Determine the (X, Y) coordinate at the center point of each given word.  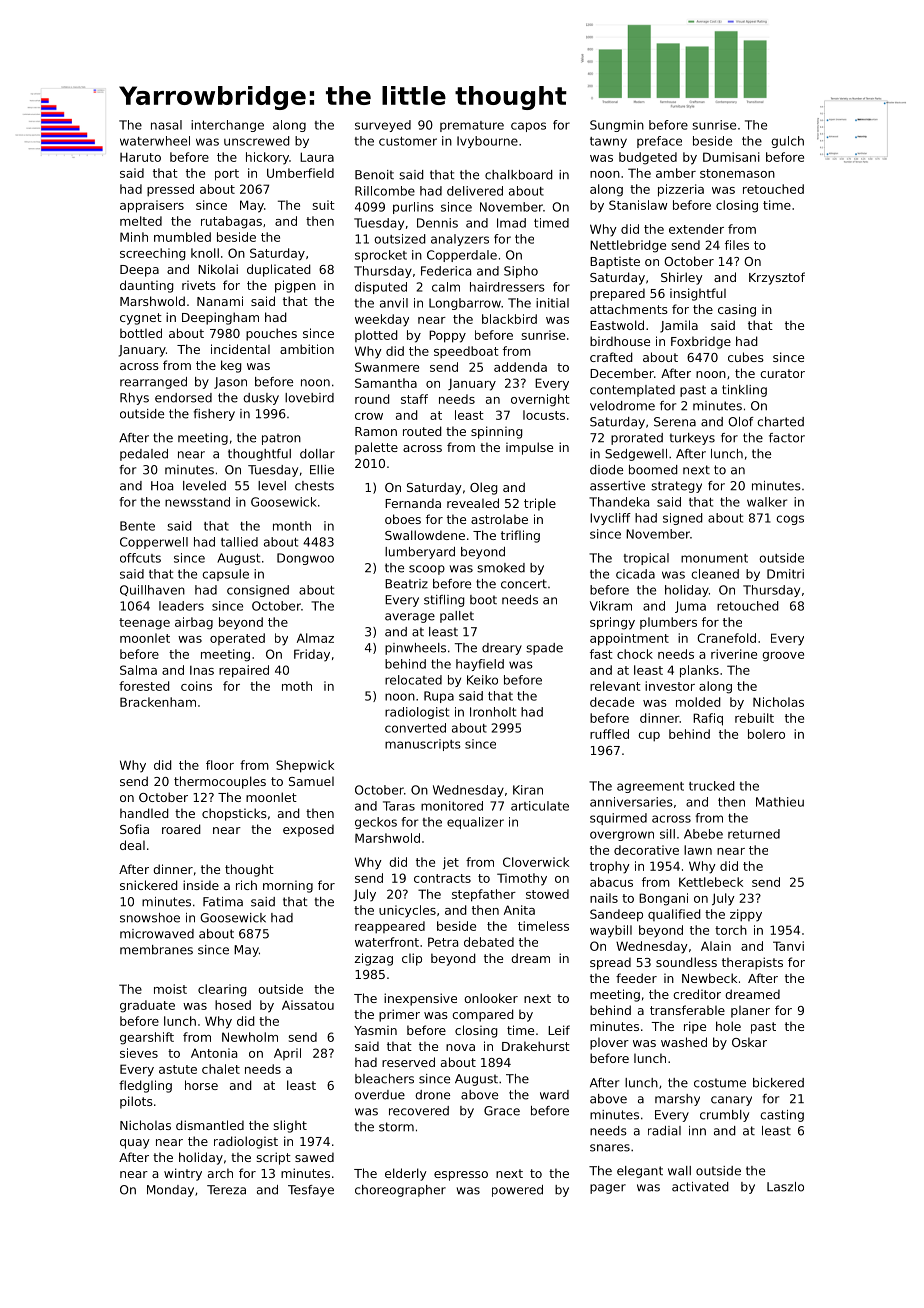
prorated (637, 439)
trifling (520, 536)
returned (754, 834)
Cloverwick (536, 862)
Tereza (226, 1190)
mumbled (182, 237)
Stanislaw (638, 205)
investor (670, 686)
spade (544, 649)
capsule (225, 575)
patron (281, 439)
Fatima (223, 902)
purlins (413, 208)
